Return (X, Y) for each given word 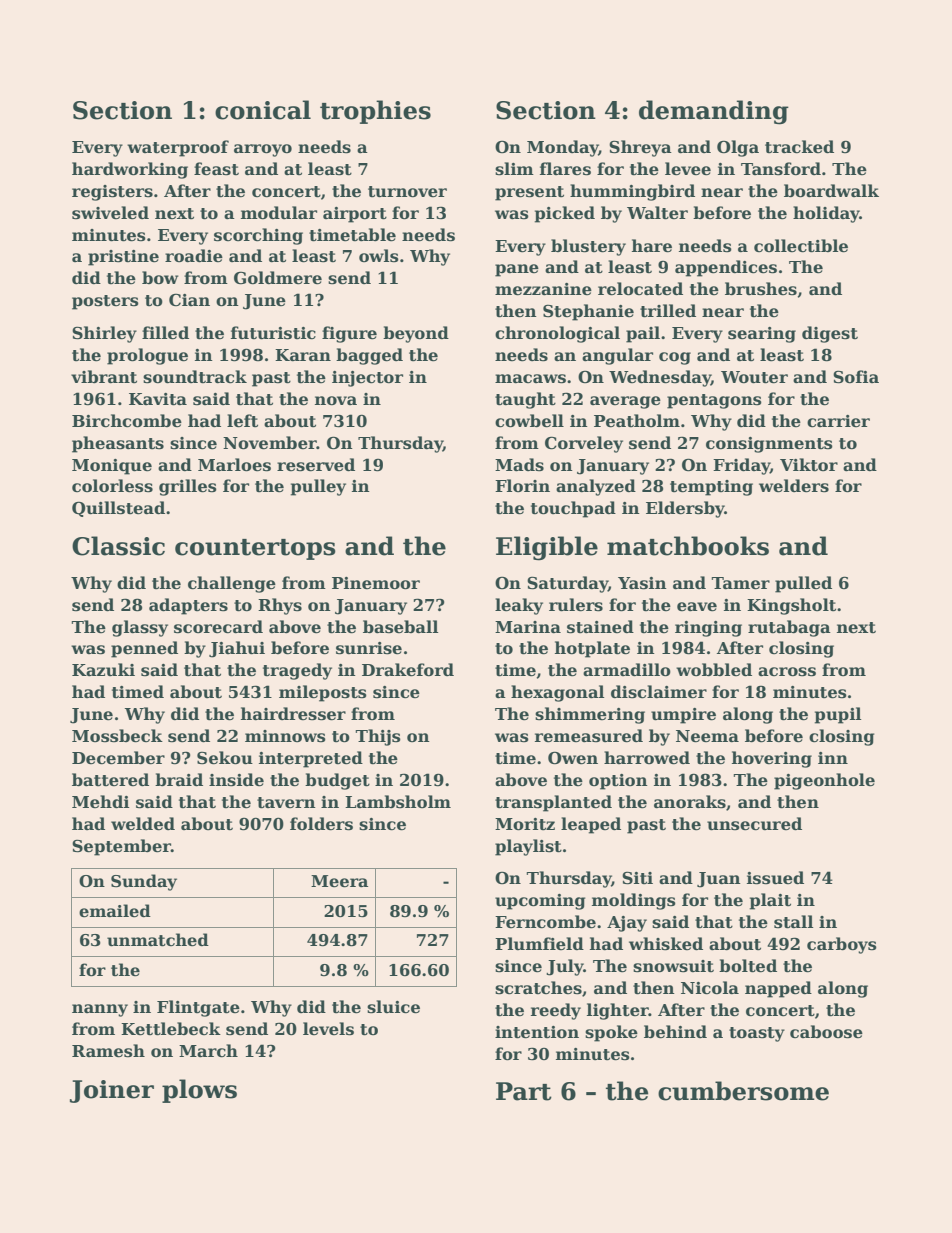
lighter (618, 1011)
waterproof (178, 148)
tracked (799, 147)
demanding (714, 112)
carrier (838, 421)
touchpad (573, 509)
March (208, 1051)
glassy (140, 628)
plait (770, 901)
